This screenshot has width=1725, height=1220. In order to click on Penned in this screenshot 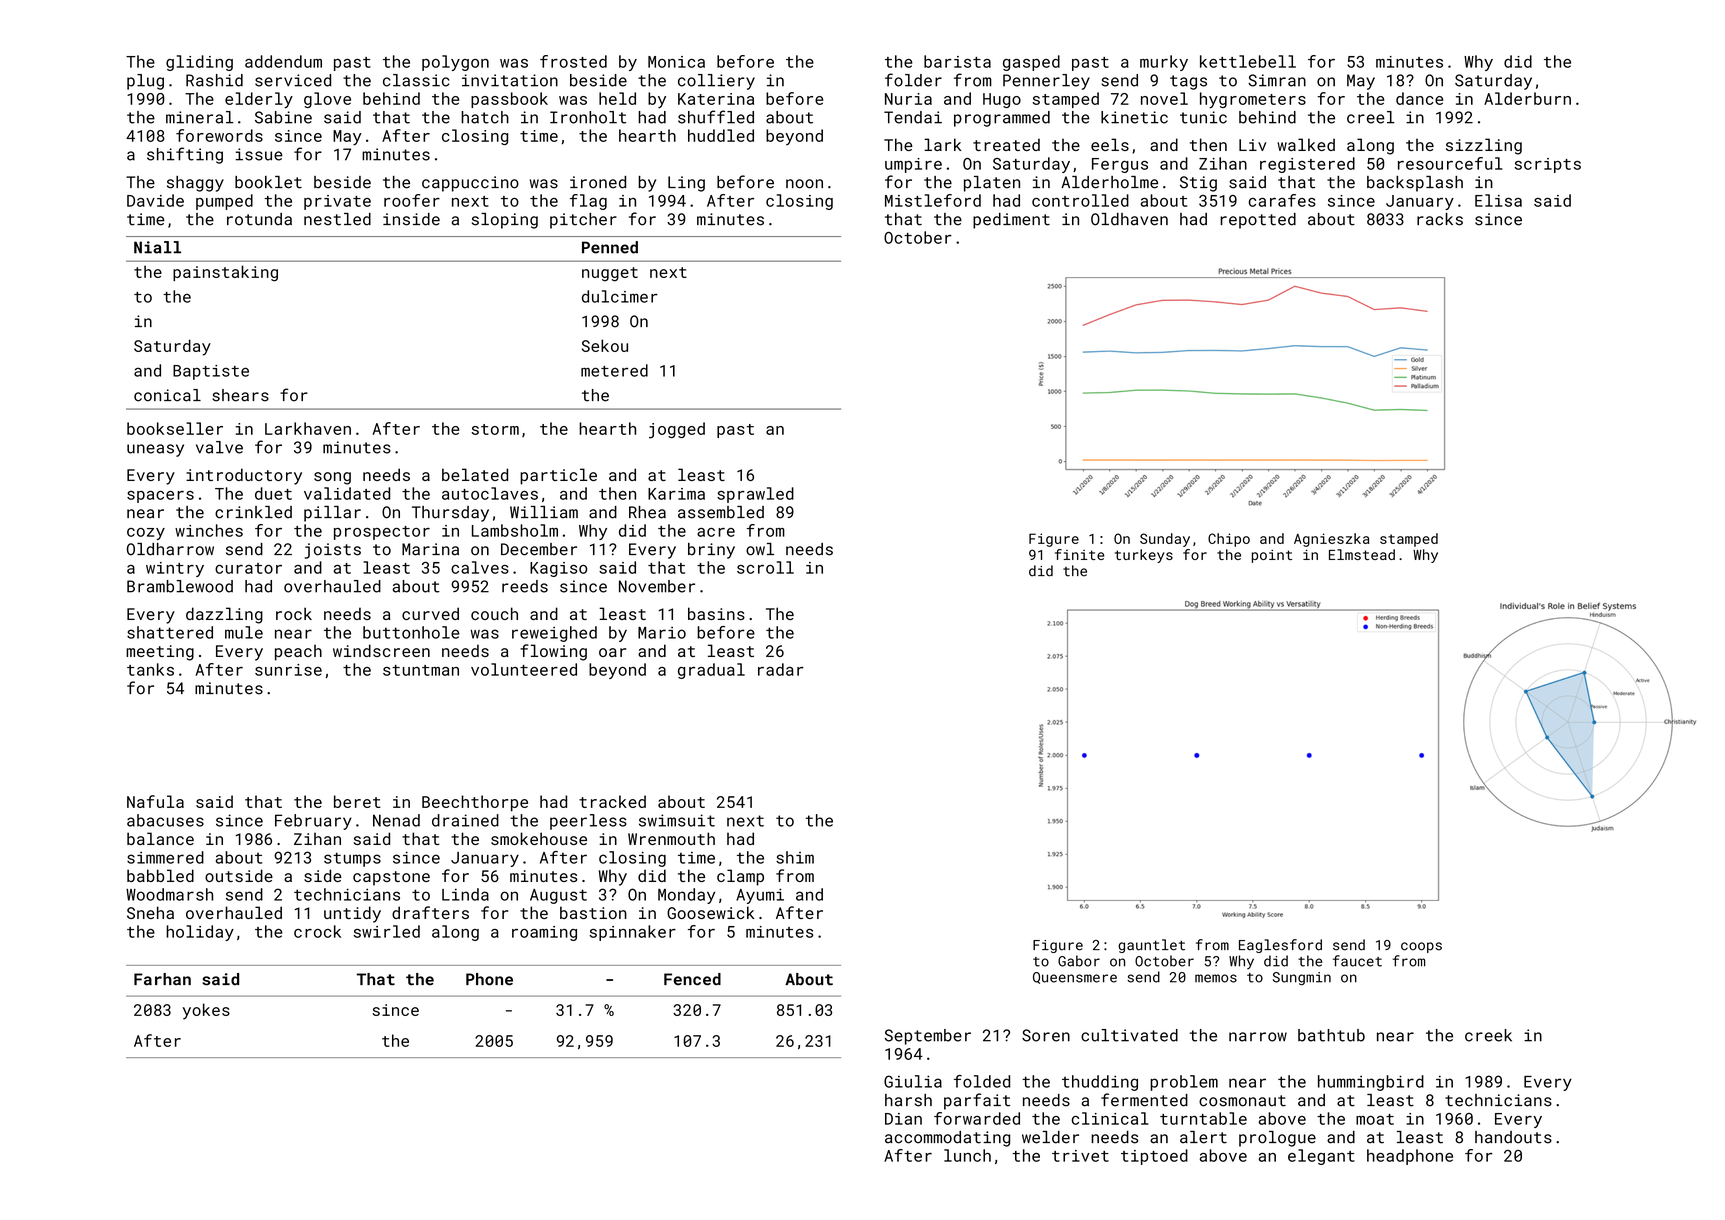, I will do `click(610, 247)`.
